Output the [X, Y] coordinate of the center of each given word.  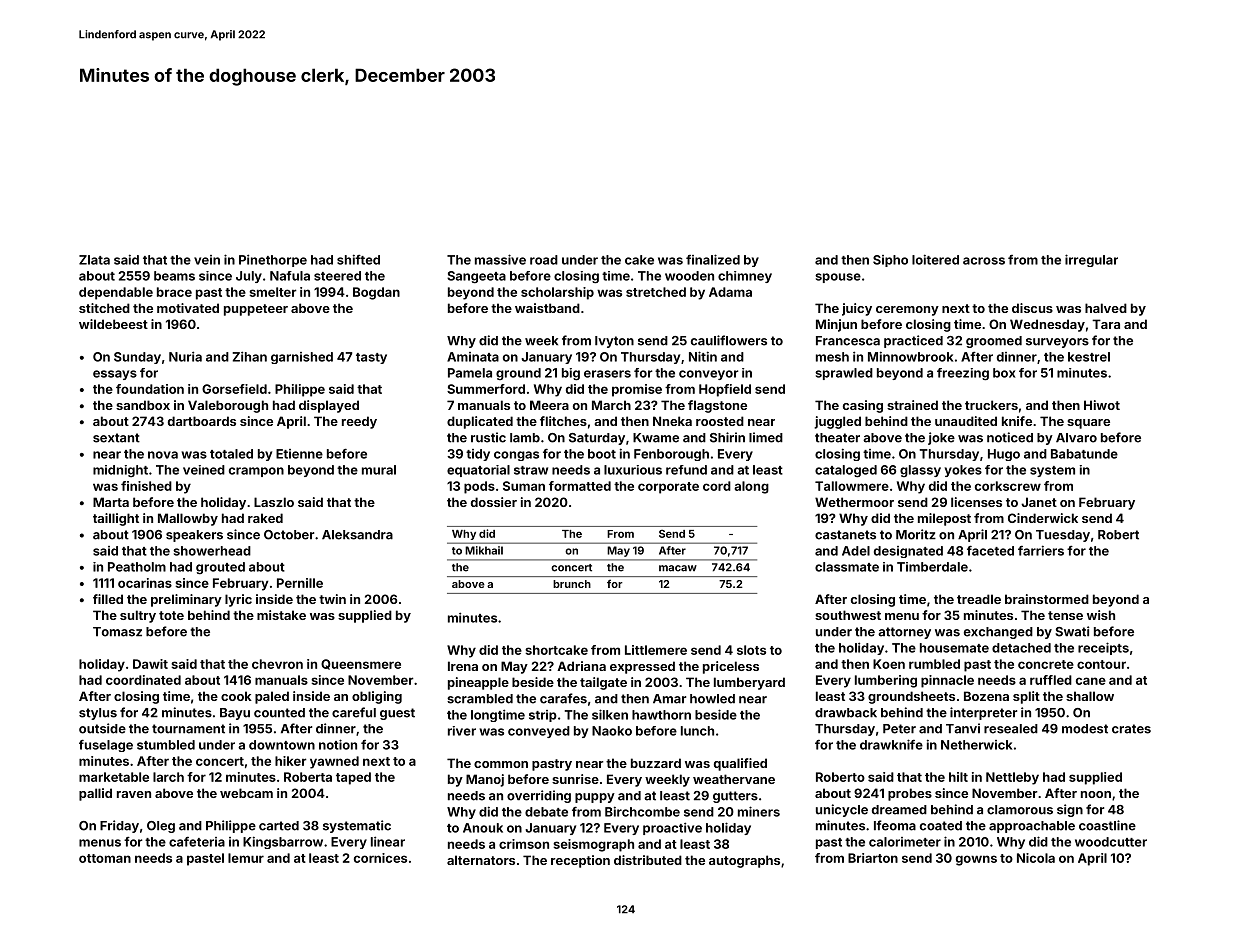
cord [717, 486]
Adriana [581, 666]
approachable [1032, 827]
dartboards [202, 421]
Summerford [486, 389]
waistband [547, 308]
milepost [944, 519]
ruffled [1051, 680]
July [249, 277]
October [289, 535]
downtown [282, 745]
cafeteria [197, 842]
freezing [963, 374]
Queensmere [361, 664]
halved [1106, 308]
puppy [595, 798]
